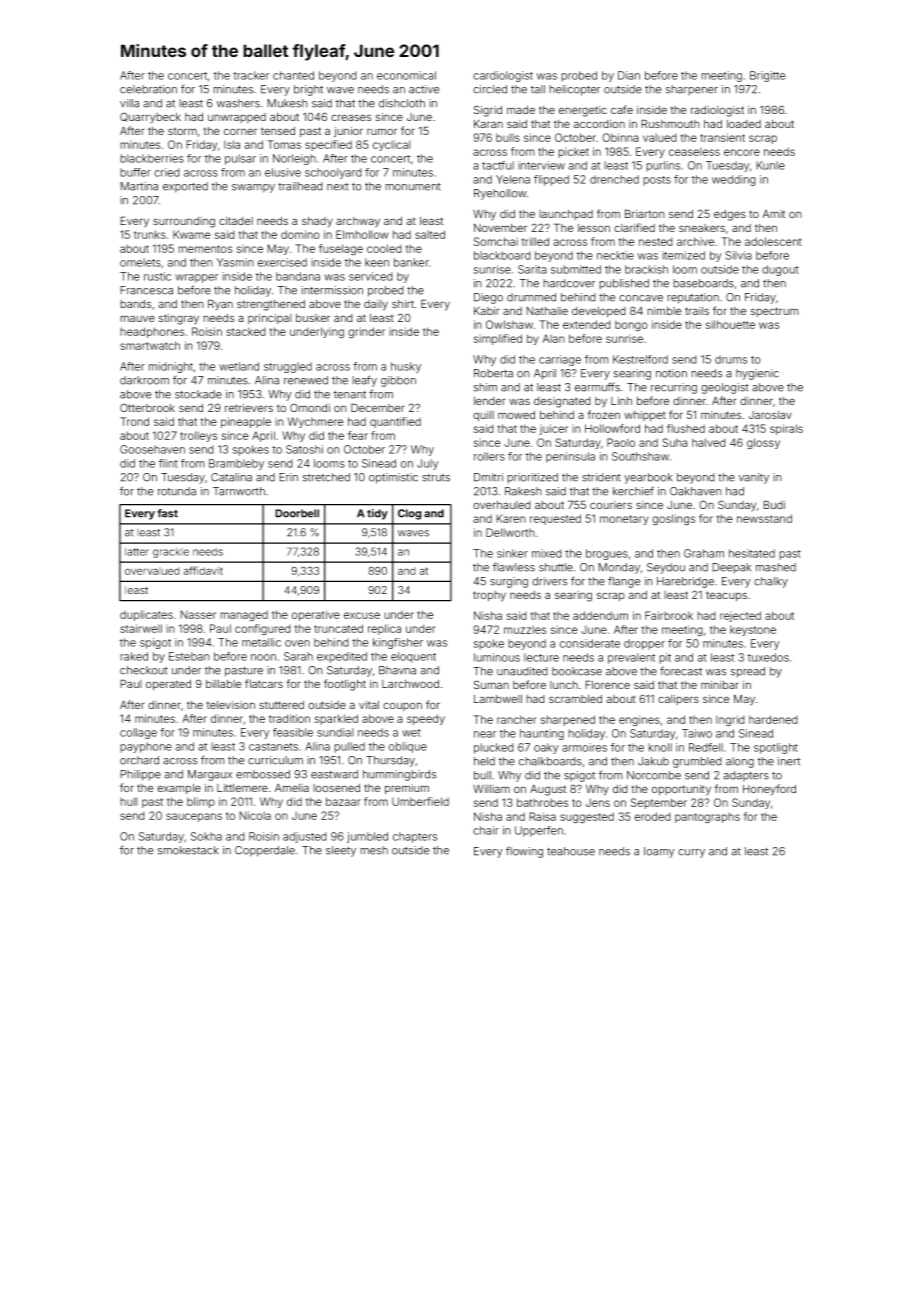 Image resolution: width=924 pixels, height=1308 pixels. What do you see at coordinates (744, 124) in the screenshot?
I see `loaded` at bounding box center [744, 124].
